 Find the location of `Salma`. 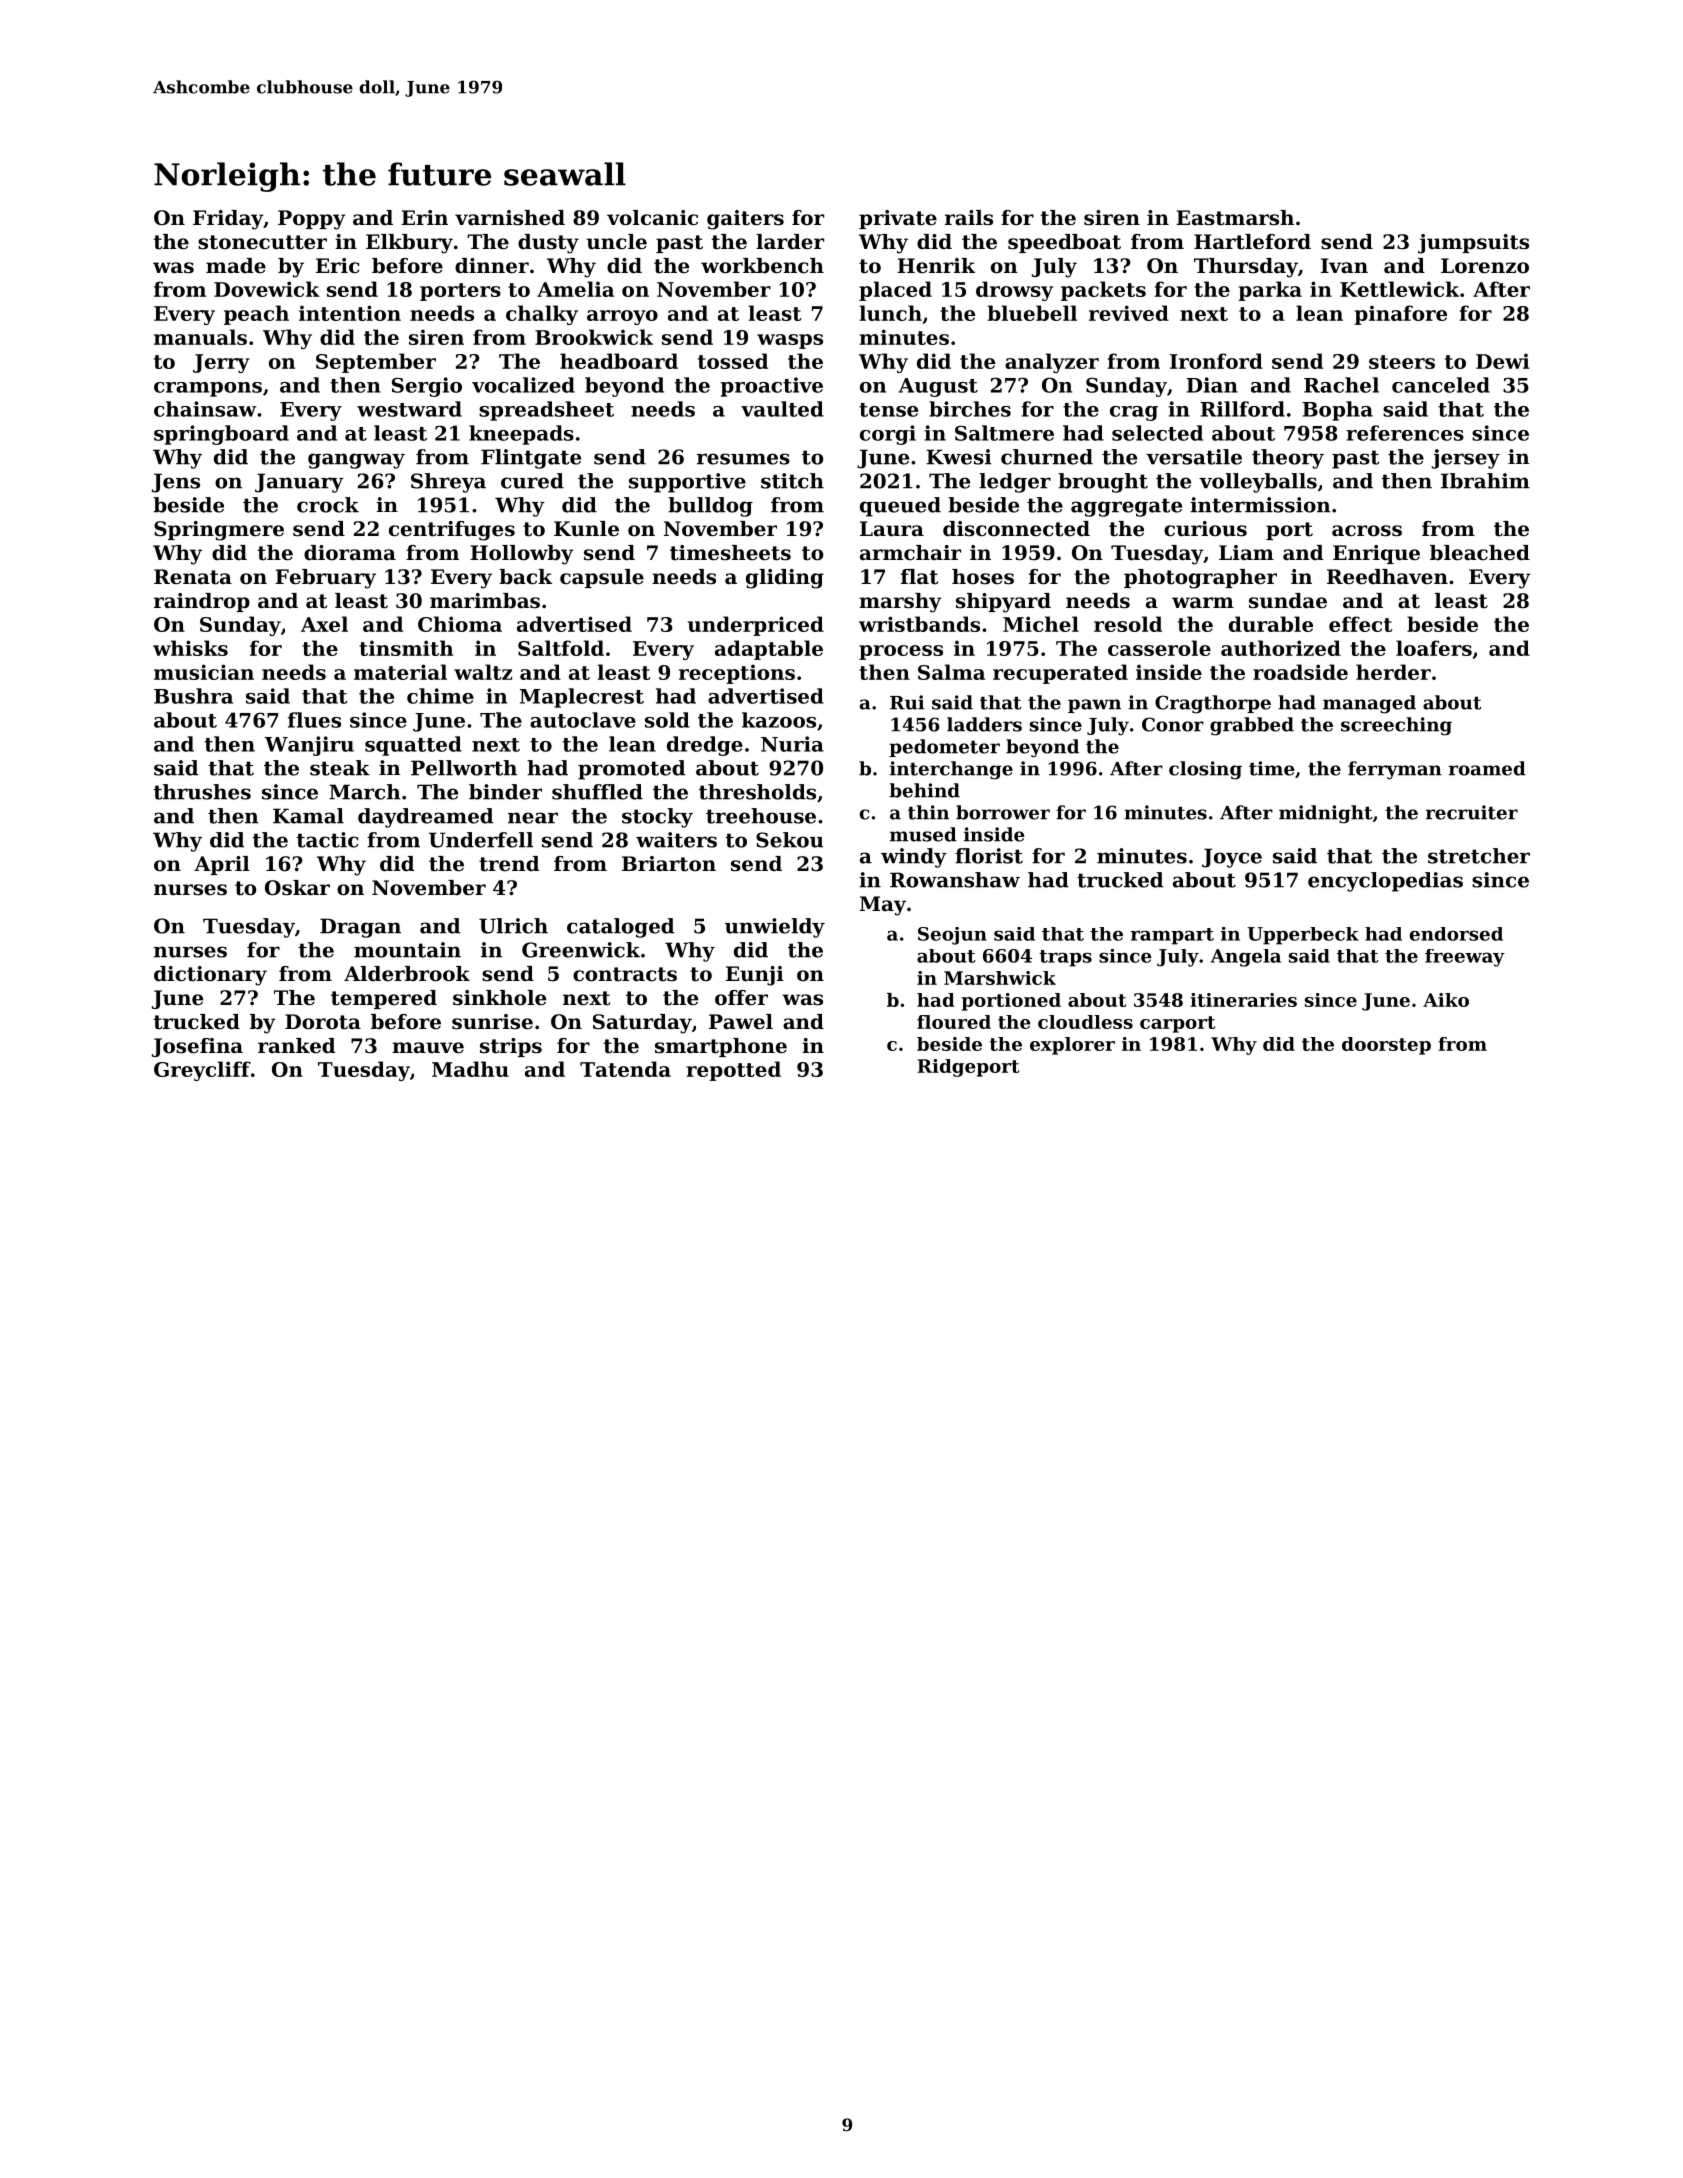

Salma is located at coordinates (951, 672).
